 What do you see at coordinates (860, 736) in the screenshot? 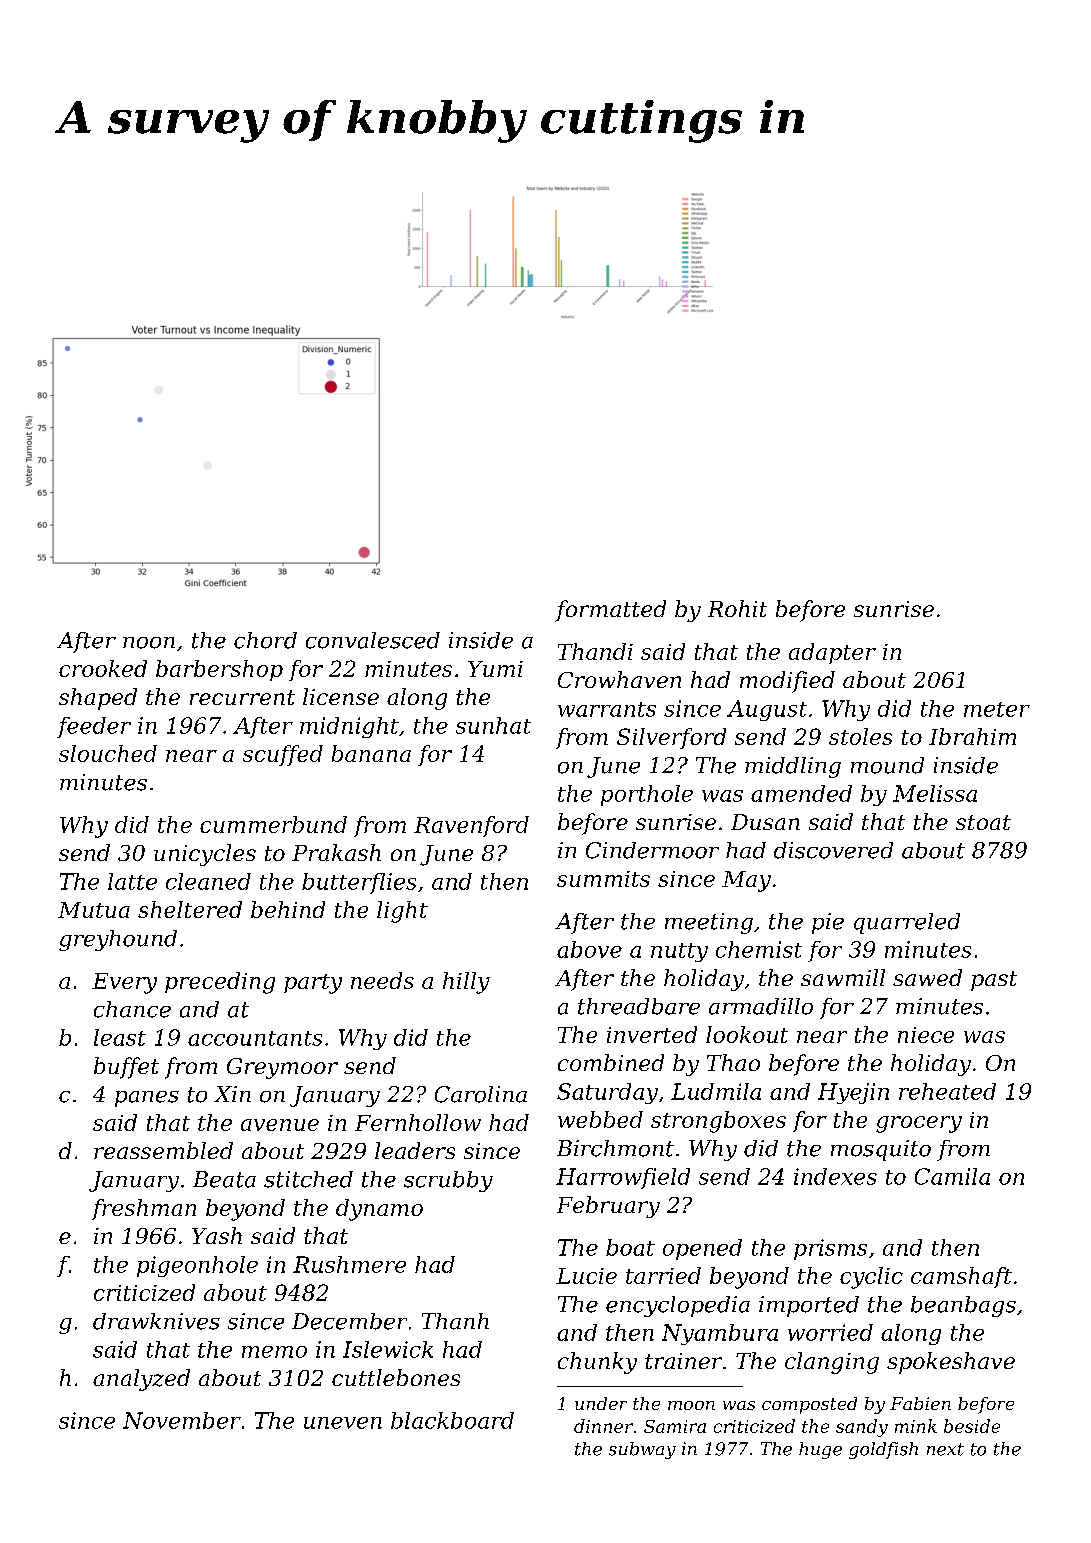
I see `stoles` at bounding box center [860, 736].
